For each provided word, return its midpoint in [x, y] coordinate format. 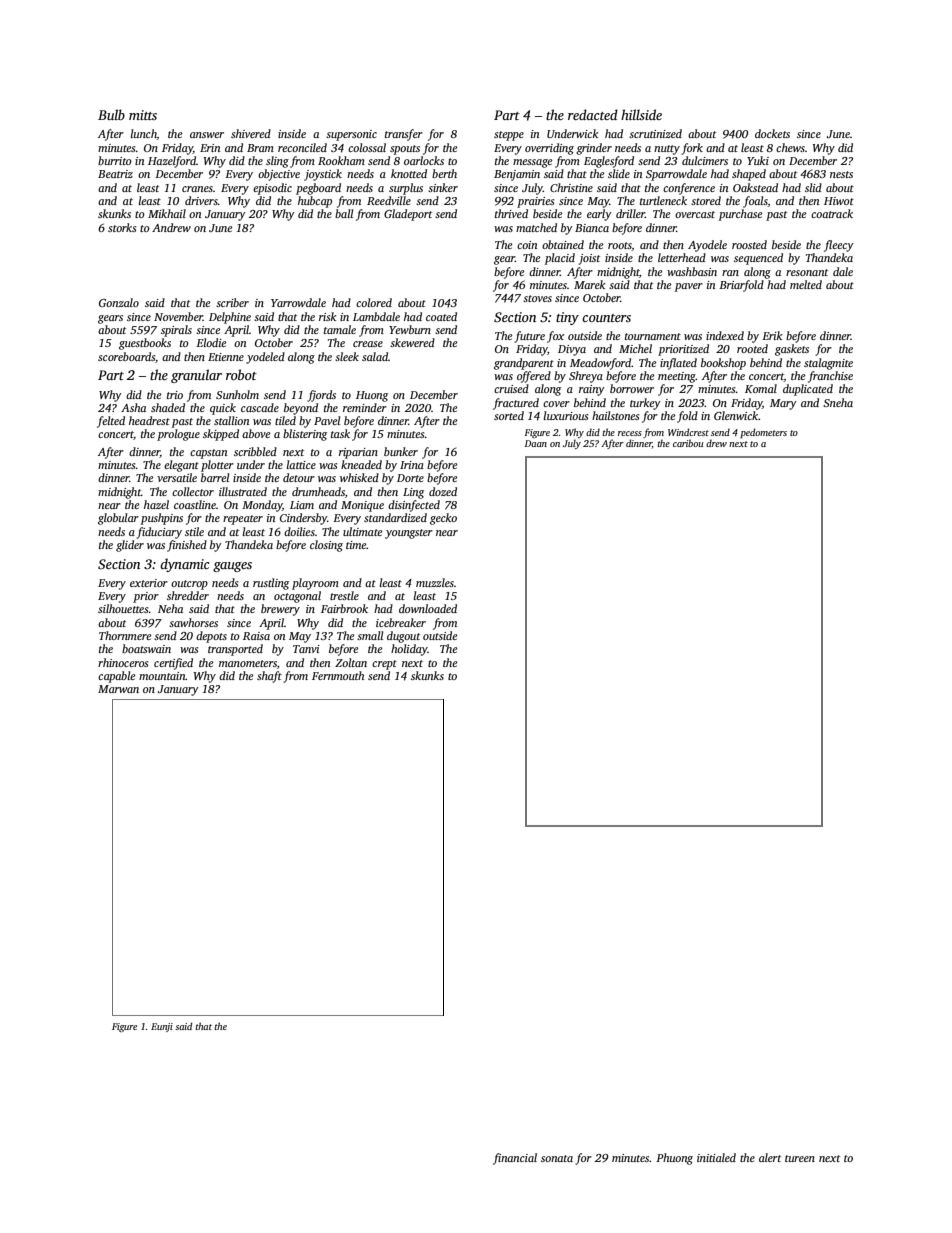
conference [689, 189]
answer [207, 135]
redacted [593, 114]
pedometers [763, 433]
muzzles [435, 582]
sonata [557, 1158]
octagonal [297, 597]
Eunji [162, 1027]
